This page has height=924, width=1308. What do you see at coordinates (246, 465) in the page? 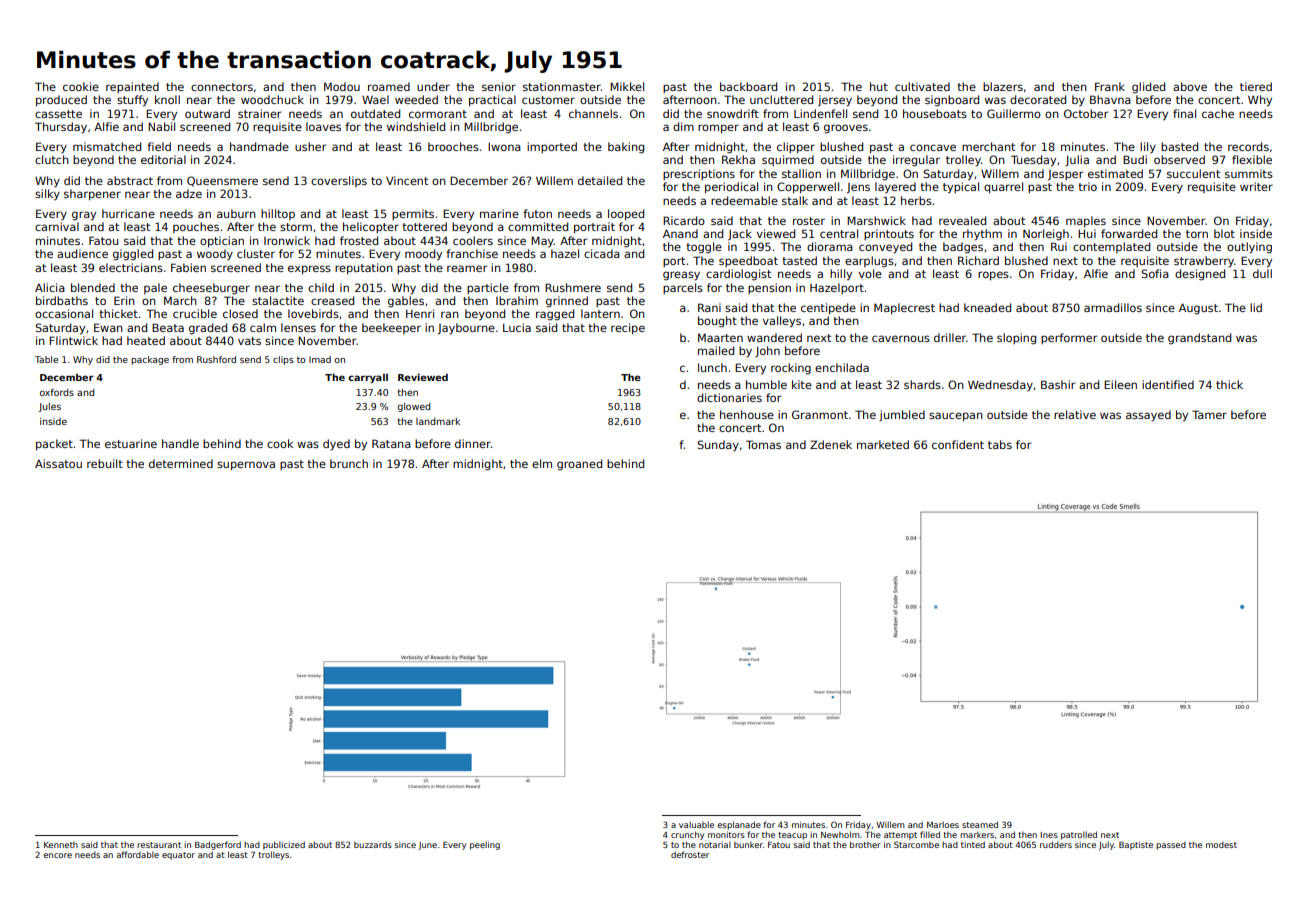
I see `supernova` at bounding box center [246, 465].
